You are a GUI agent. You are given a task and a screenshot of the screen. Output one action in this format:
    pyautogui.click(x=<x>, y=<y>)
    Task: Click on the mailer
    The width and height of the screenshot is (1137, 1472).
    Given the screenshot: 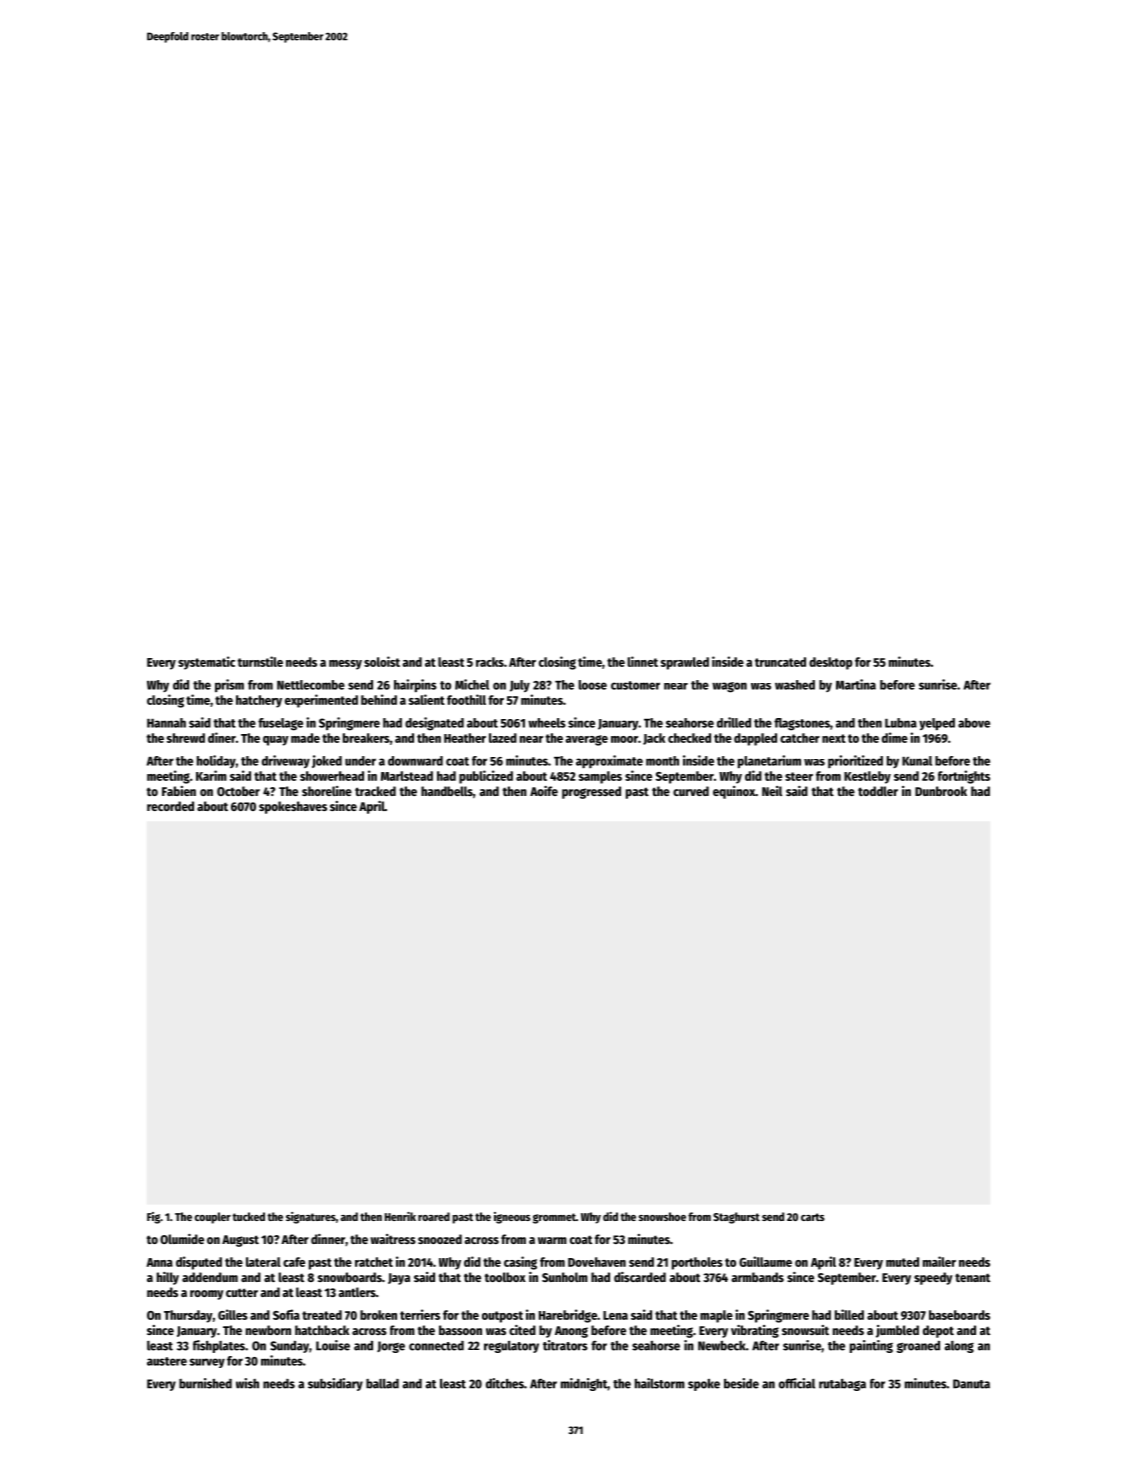 What is the action you would take?
    pyautogui.click(x=939, y=1261)
